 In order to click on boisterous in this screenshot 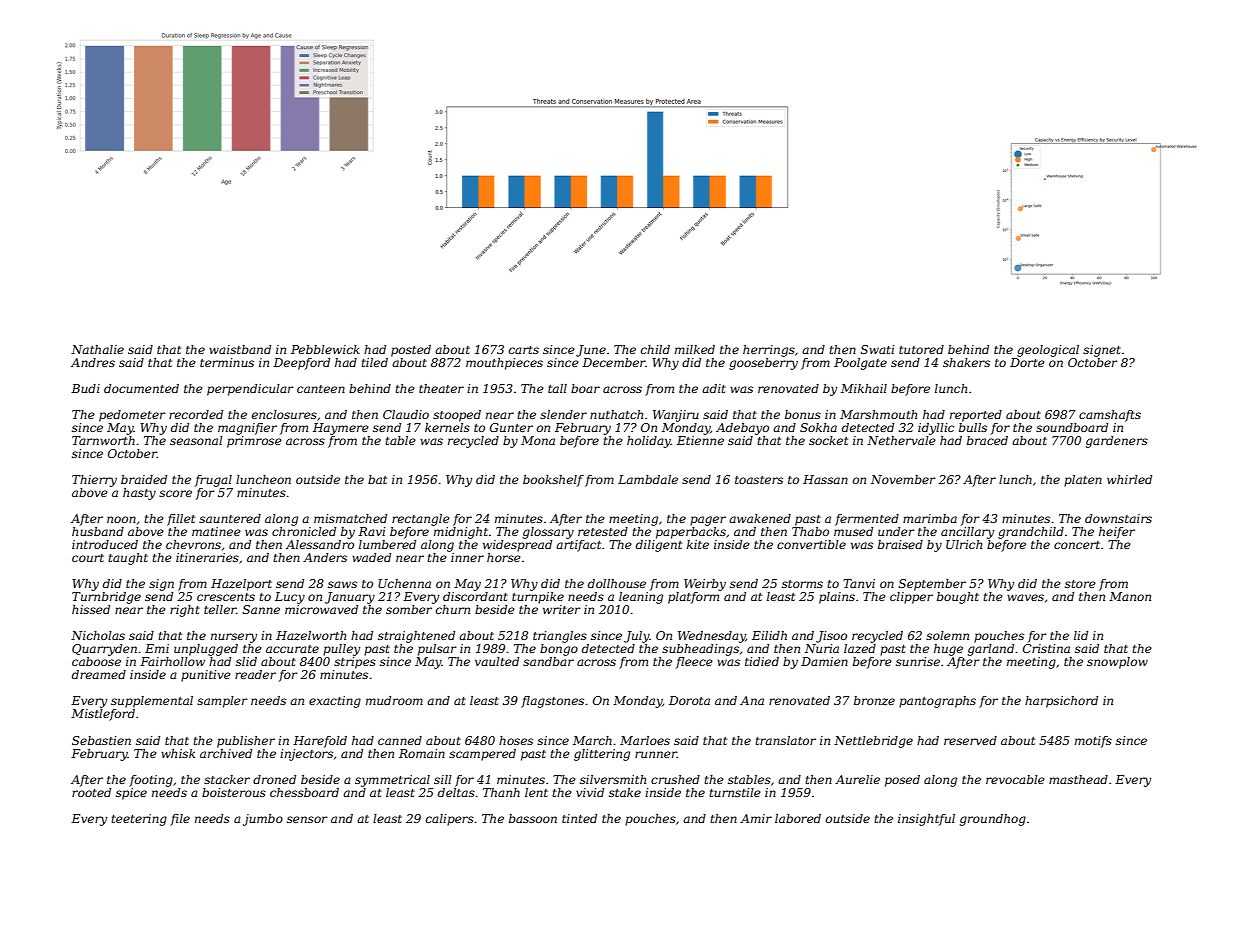, I will do `click(234, 792)`.
